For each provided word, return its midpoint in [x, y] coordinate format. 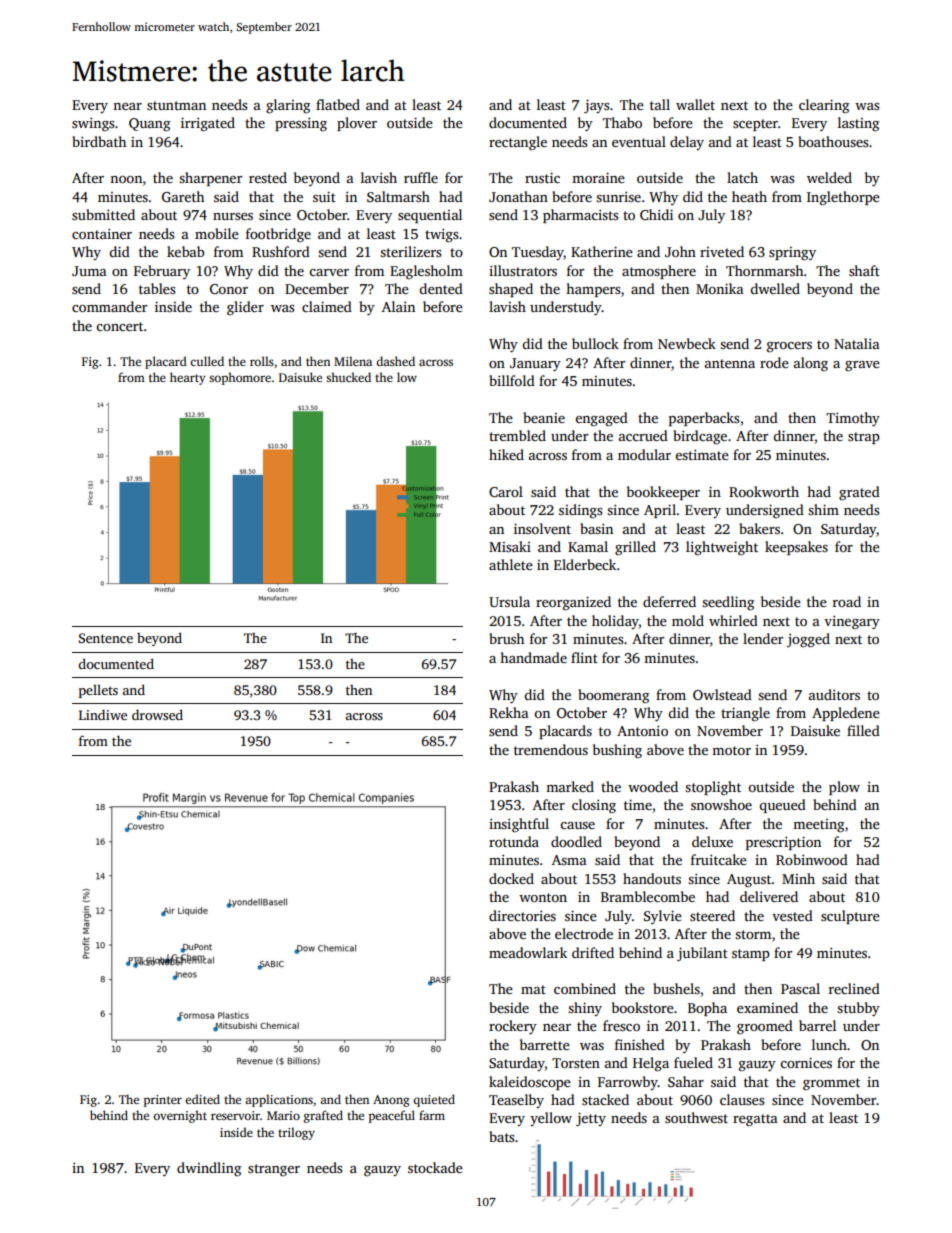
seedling [728, 603]
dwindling [209, 1169]
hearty [188, 378]
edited [202, 1099]
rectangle [518, 143]
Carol [506, 491]
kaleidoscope [530, 1083]
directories [522, 915]
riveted [722, 251]
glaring [288, 106]
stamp [751, 955]
